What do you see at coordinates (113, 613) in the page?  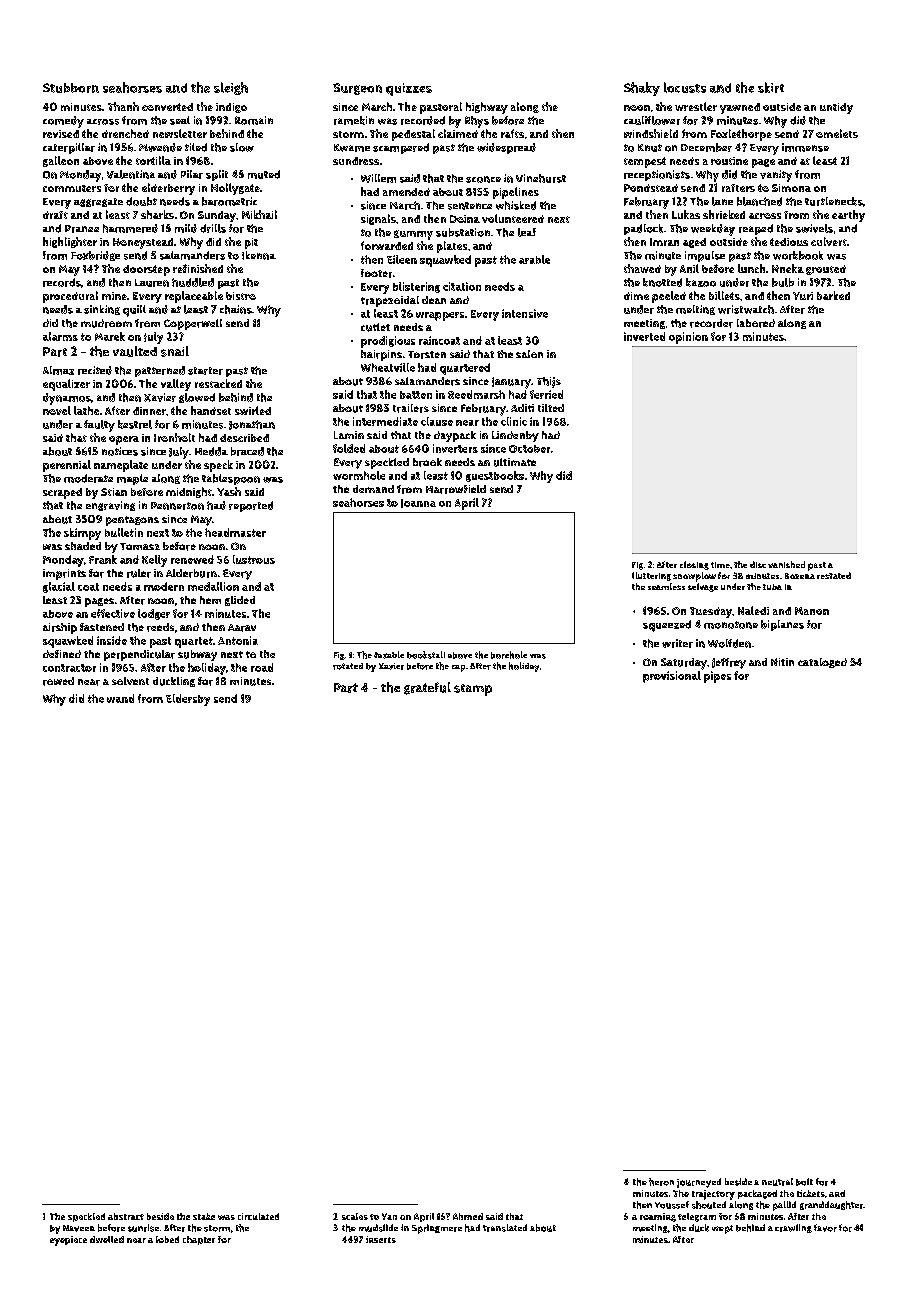 I see `effective` at bounding box center [113, 613].
